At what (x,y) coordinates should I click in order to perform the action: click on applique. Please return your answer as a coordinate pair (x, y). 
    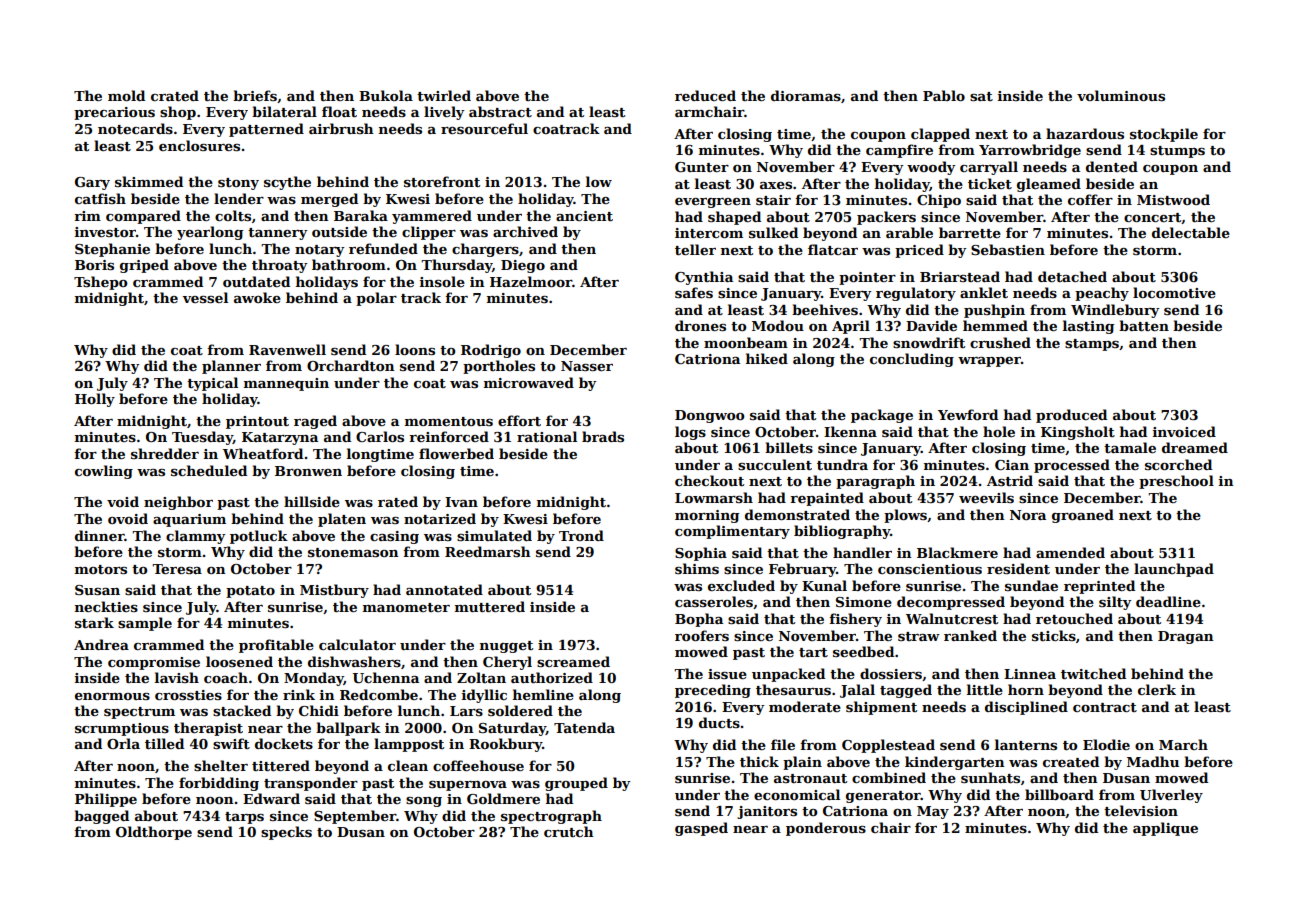
    Looking at the image, I should click on (1165, 829).
